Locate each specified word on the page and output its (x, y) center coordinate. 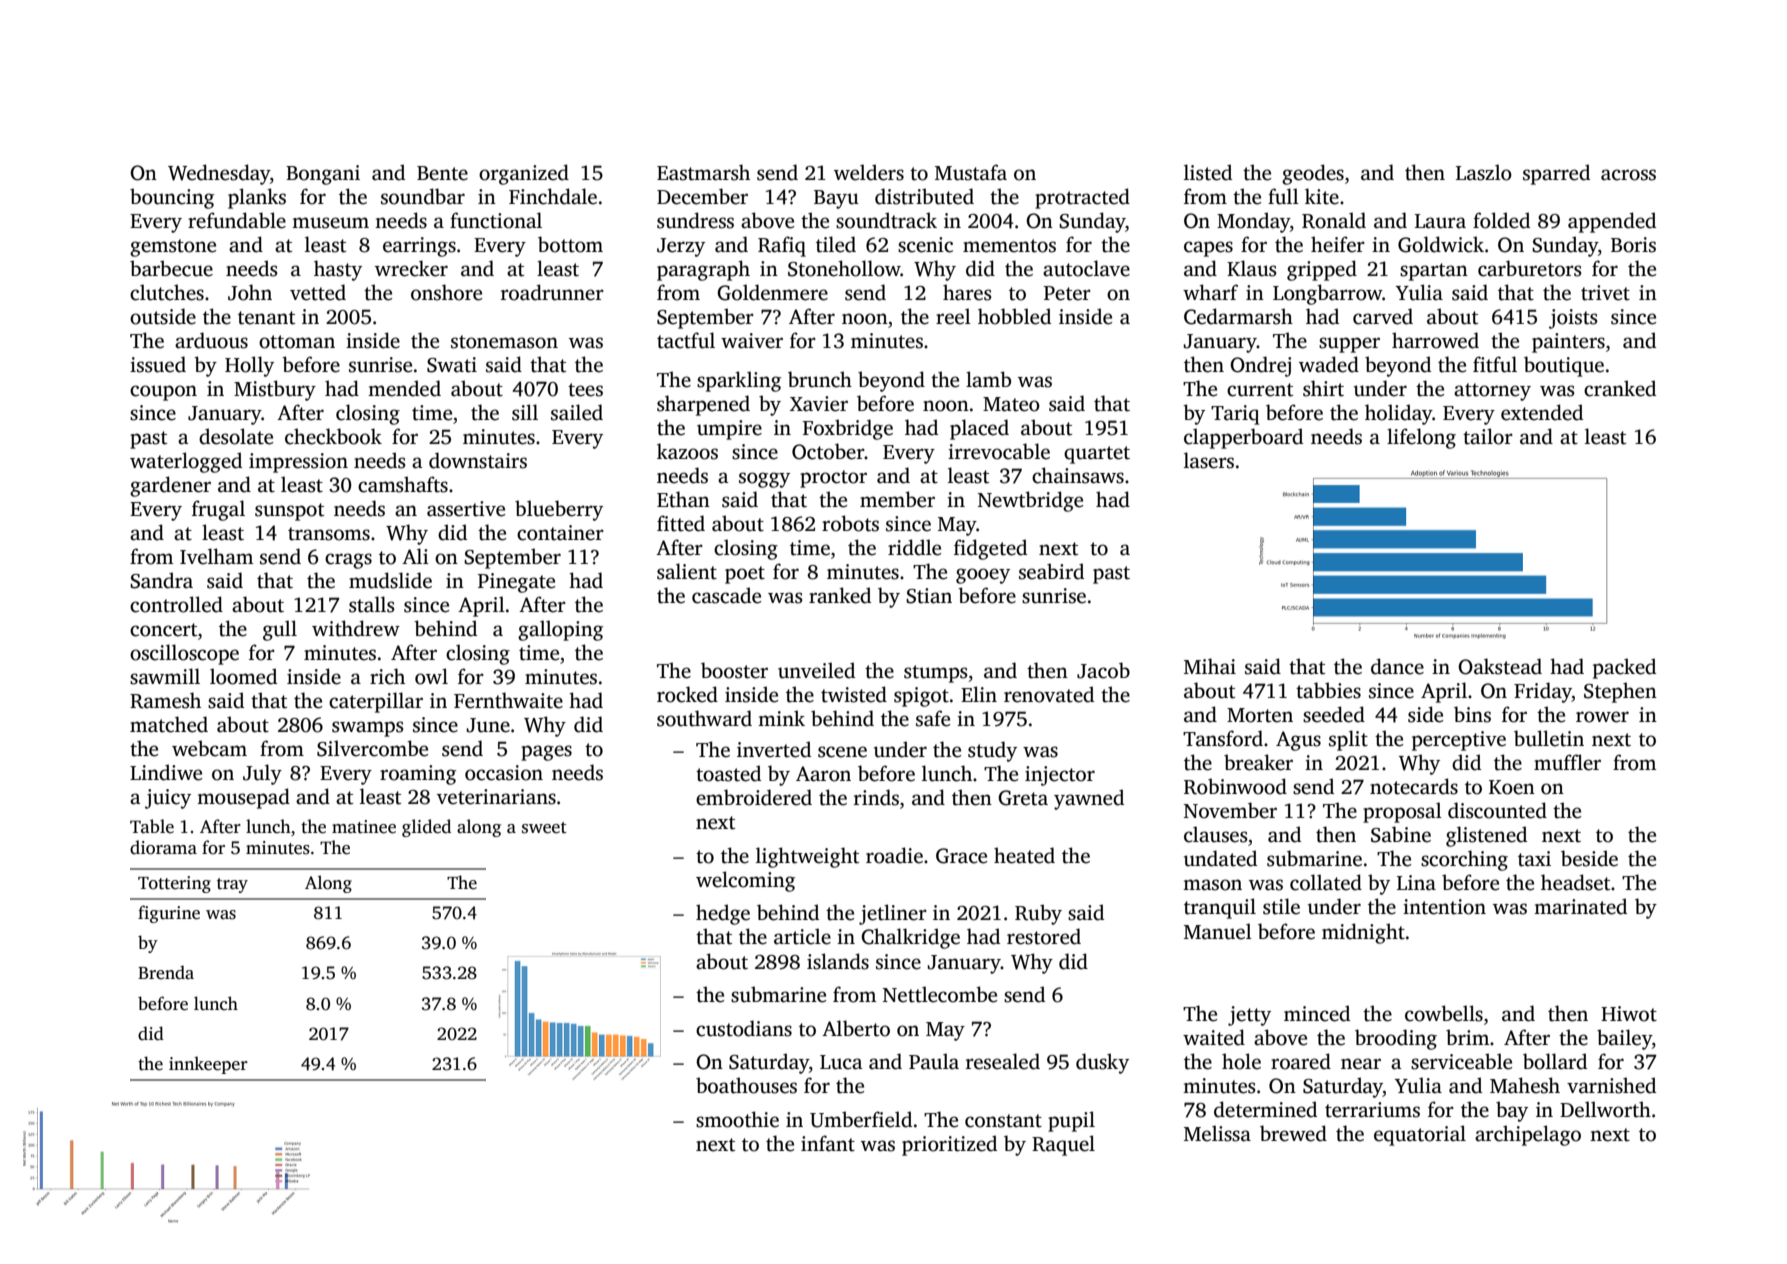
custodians (744, 1028)
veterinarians (496, 797)
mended (404, 388)
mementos (1009, 246)
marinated (1580, 906)
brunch (820, 379)
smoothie (737, 1119)
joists (1573, 319)
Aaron (823, 774)
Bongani (323, 175)
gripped (1322, 270)
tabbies (1328, 690)
